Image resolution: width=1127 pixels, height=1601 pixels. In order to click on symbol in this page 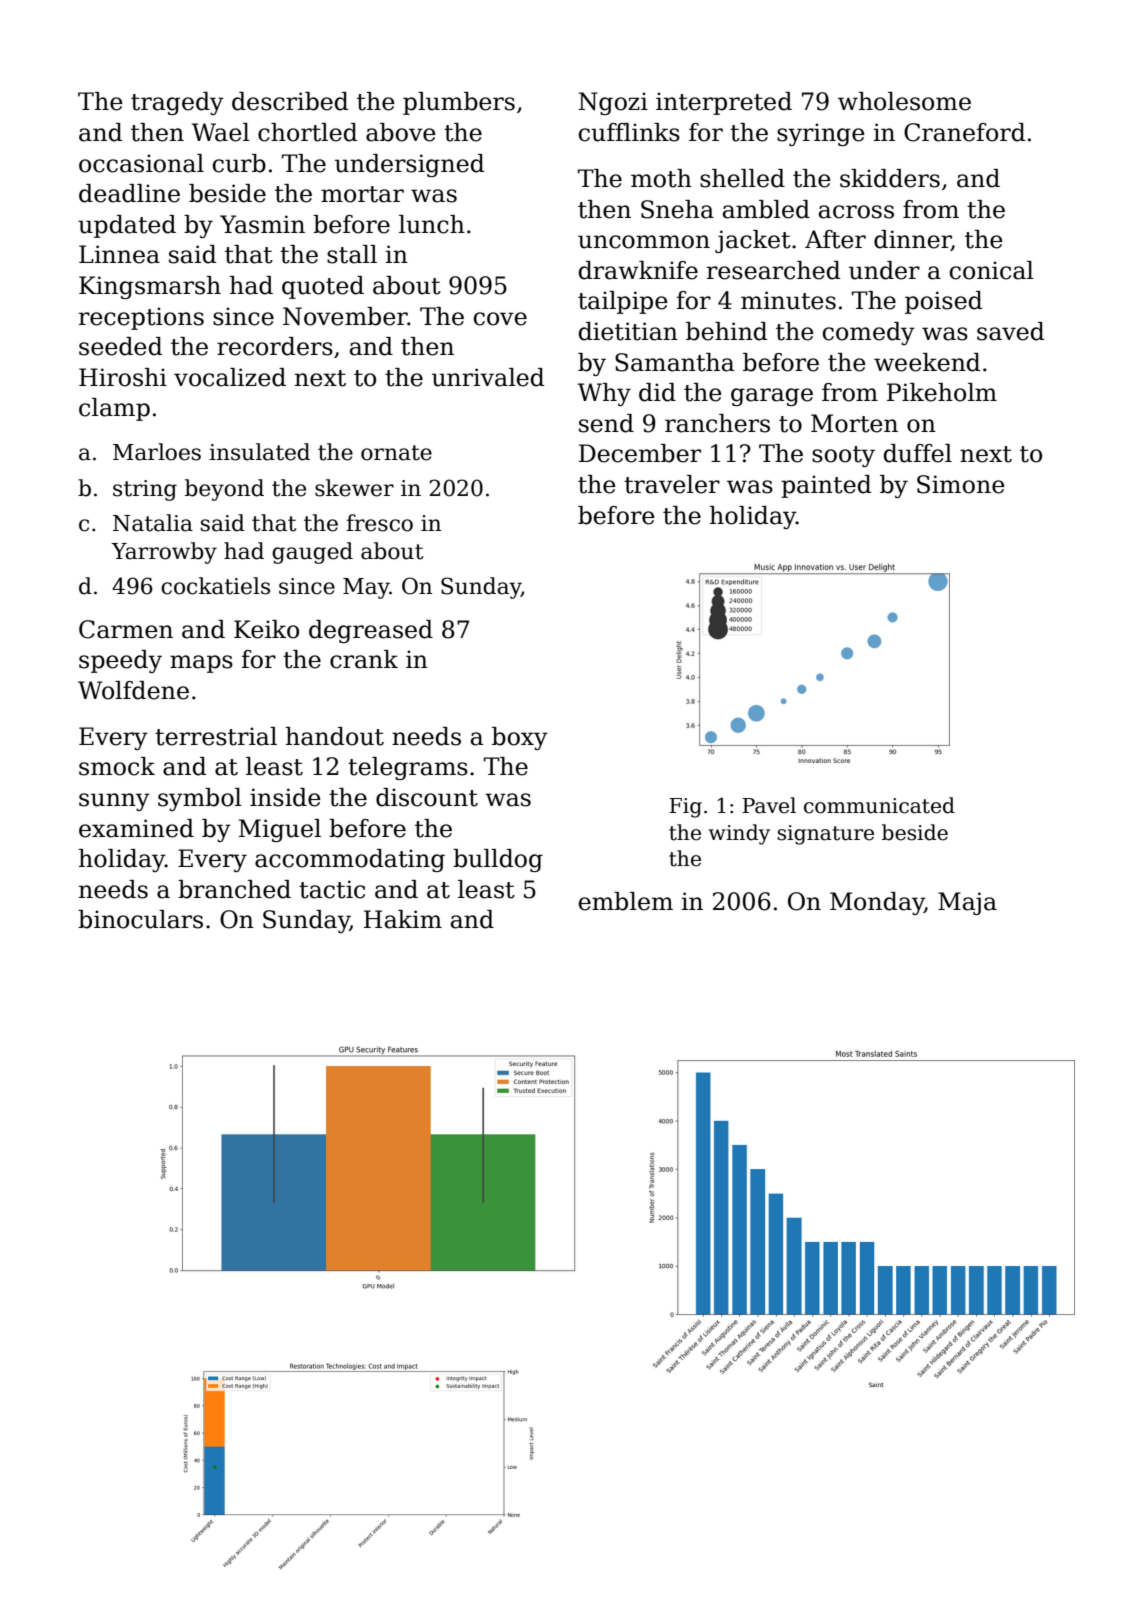, I will do `click(200, 799)`.
